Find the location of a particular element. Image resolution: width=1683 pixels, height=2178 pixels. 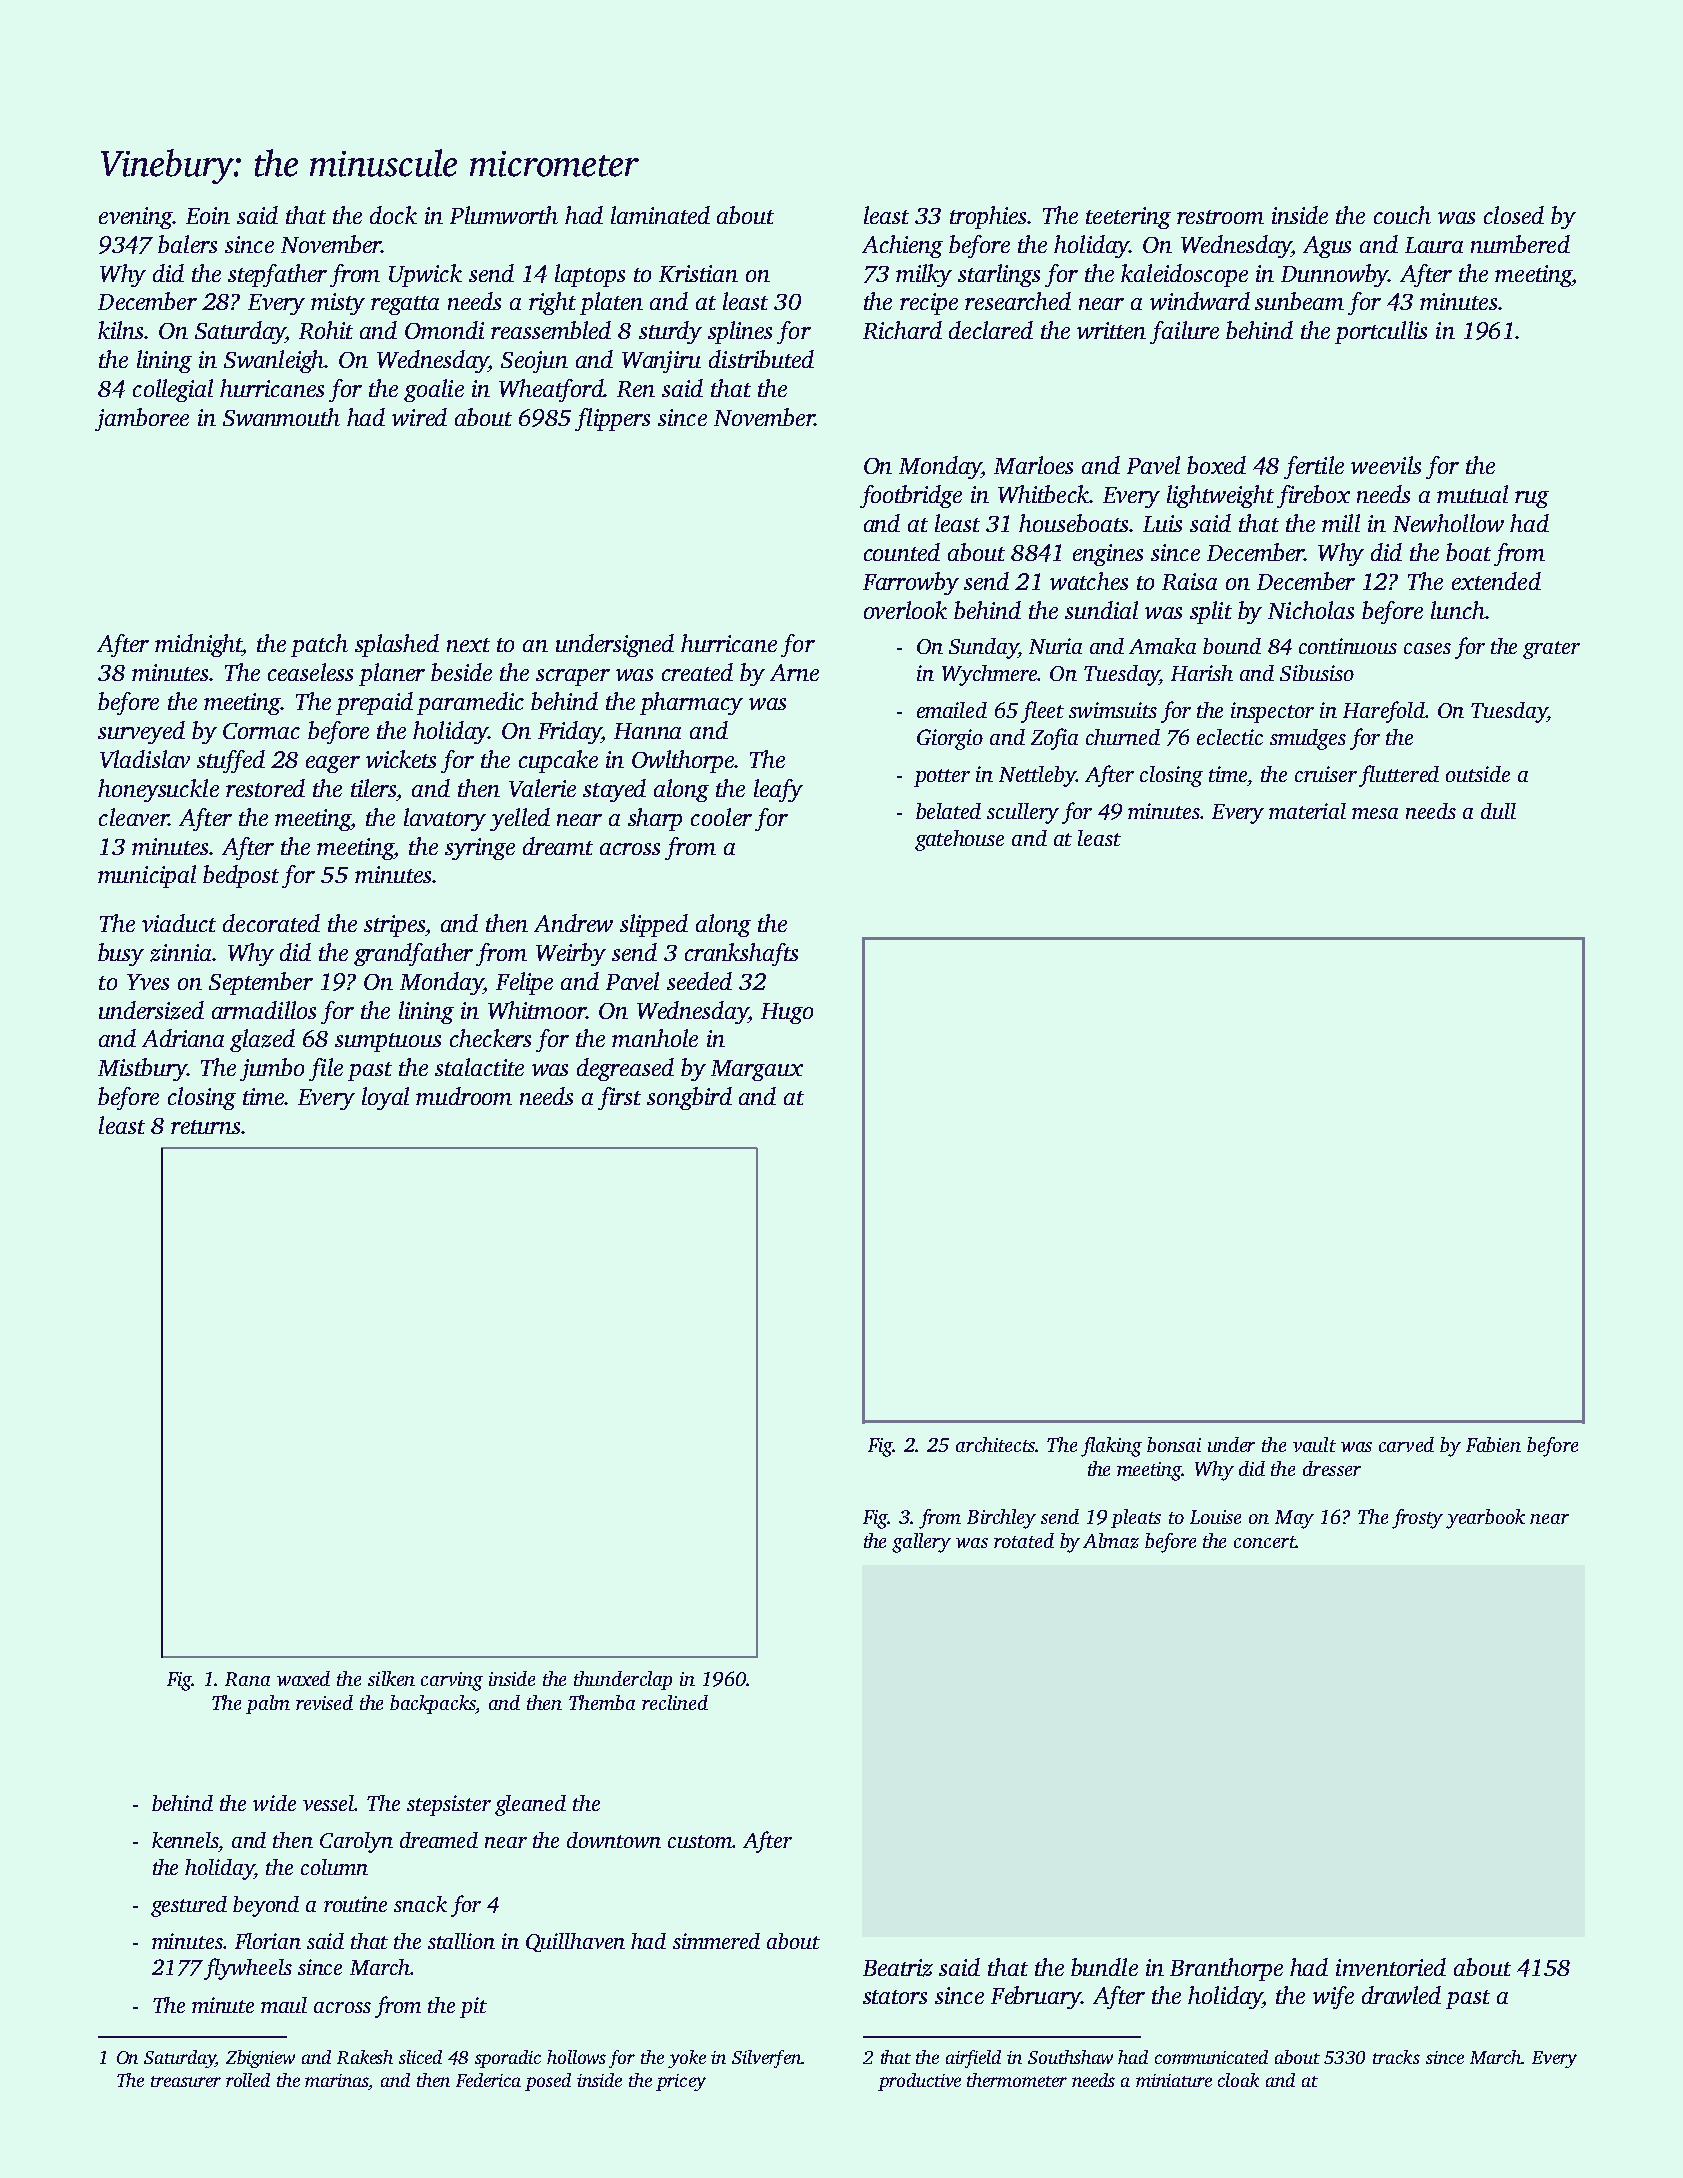

dock is located at coordinates (393, 215).
